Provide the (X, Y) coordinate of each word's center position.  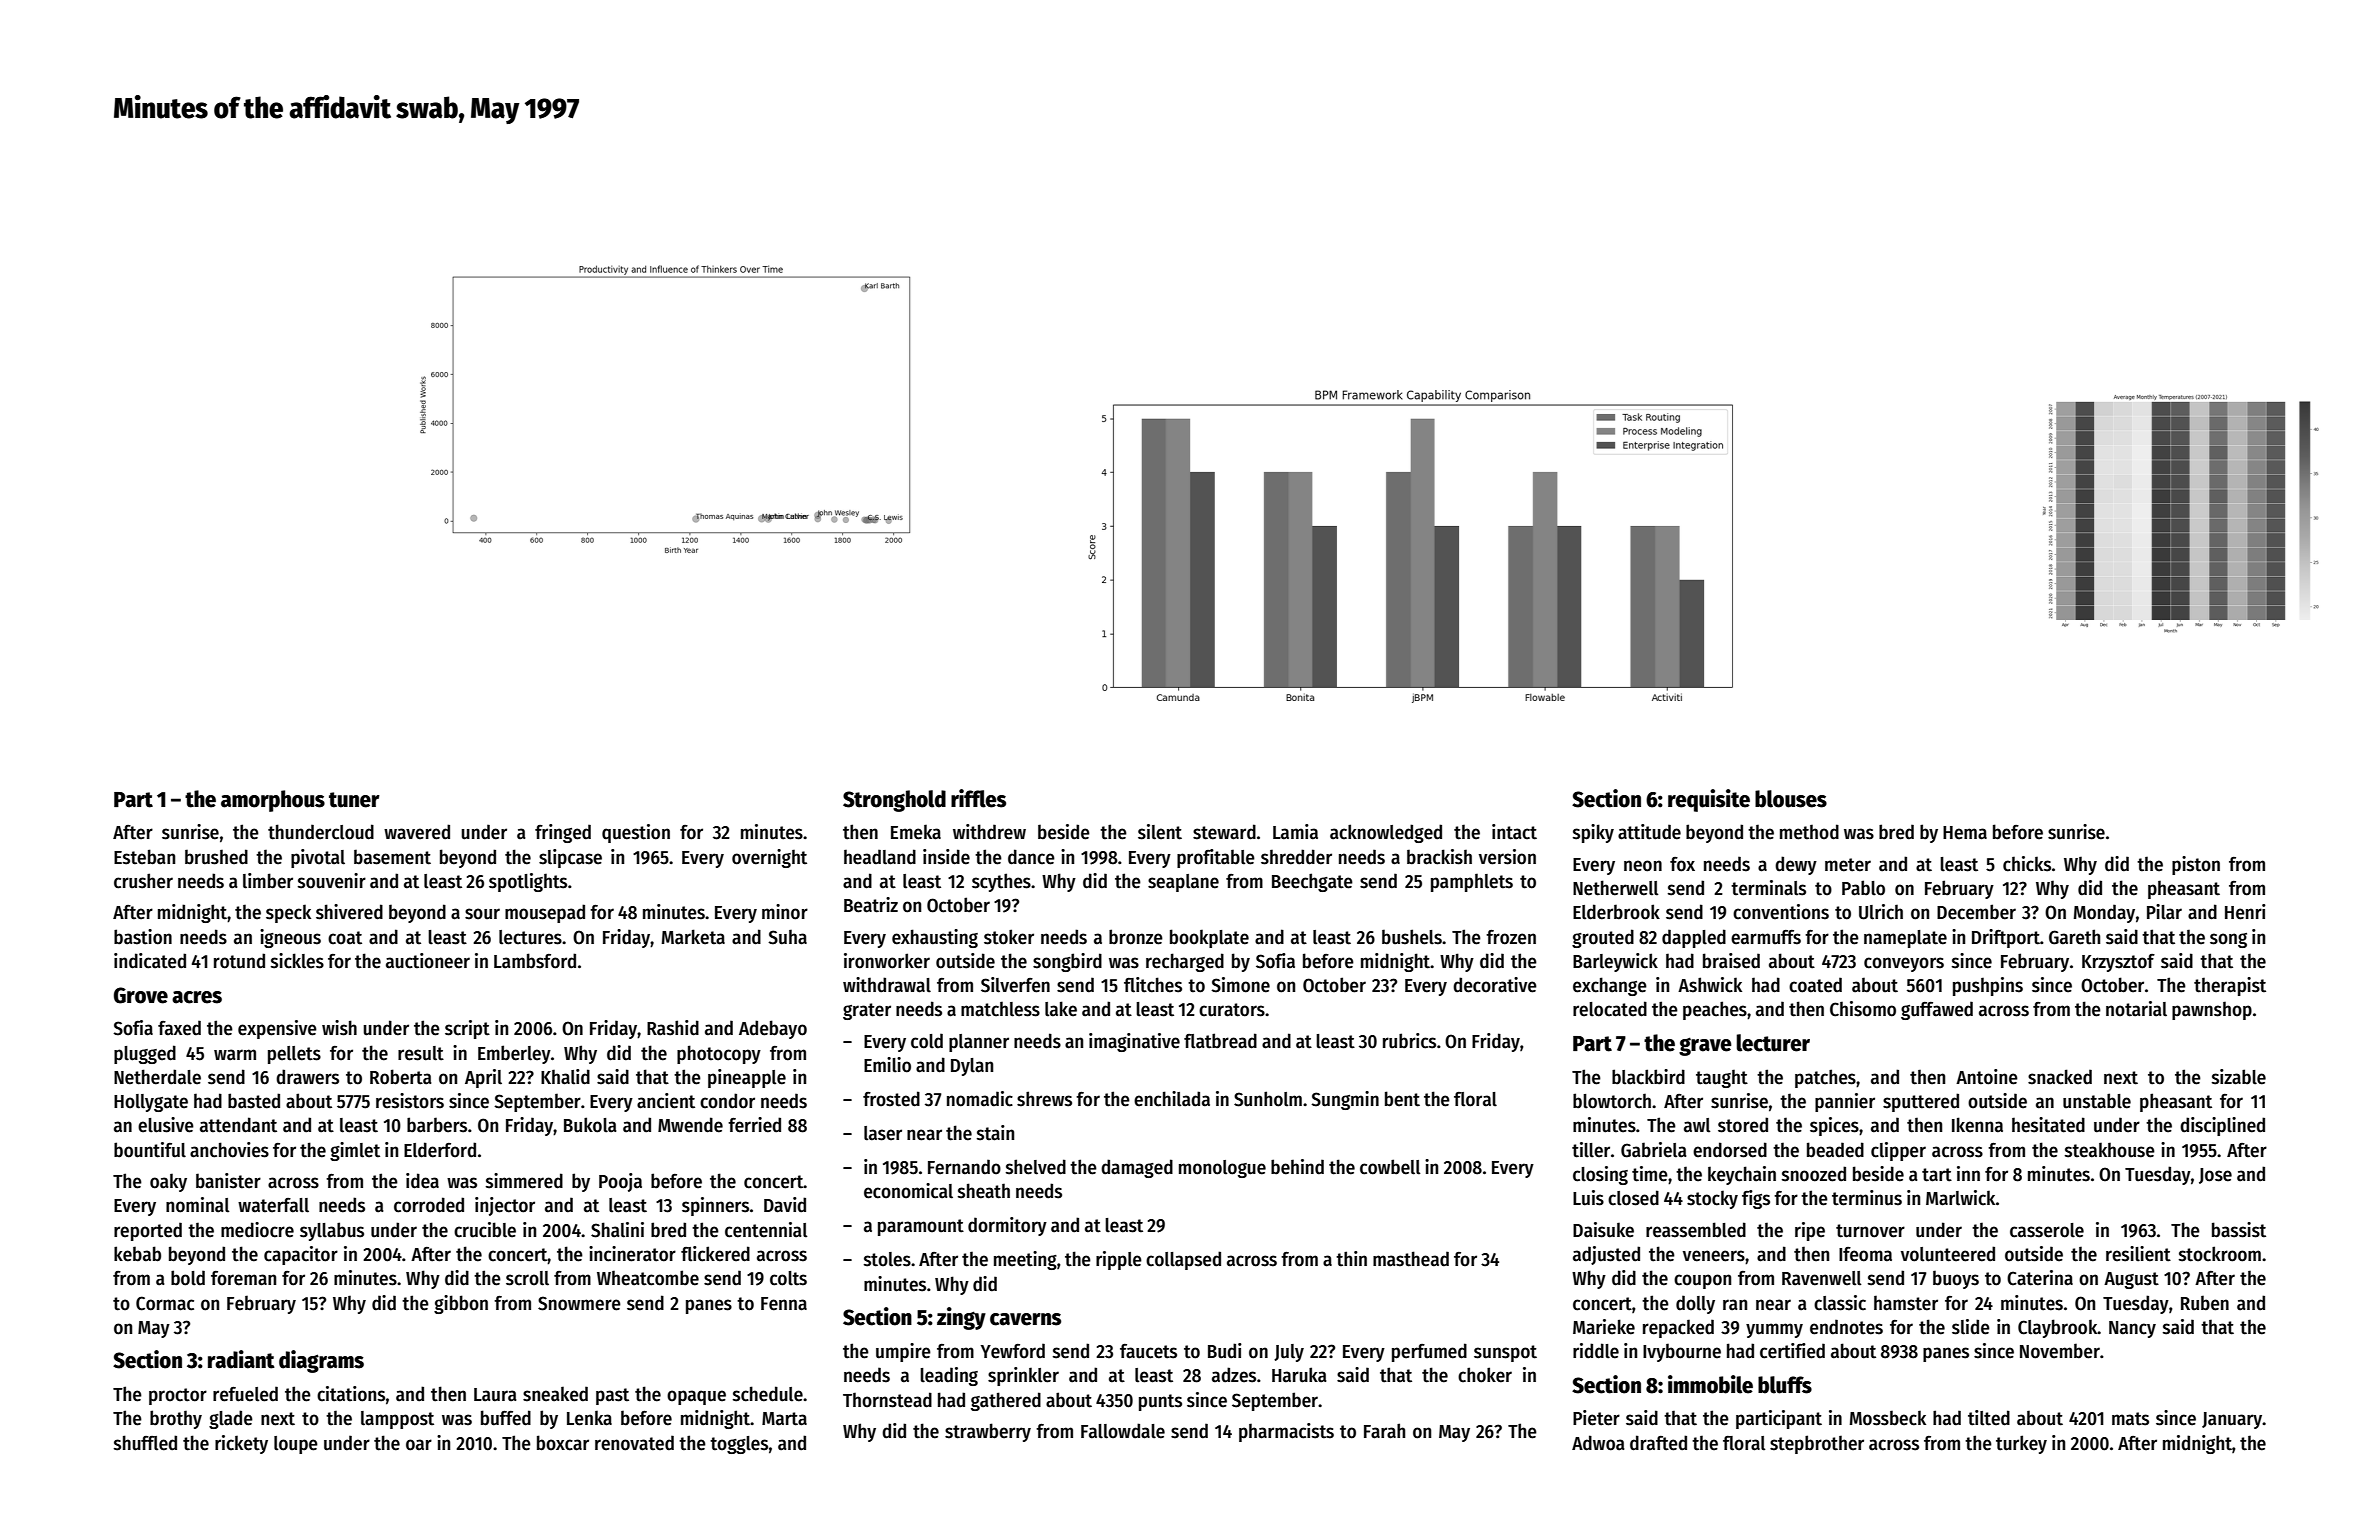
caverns (1025, 1319)
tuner (354, 800)
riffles (978, 798)
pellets (294, 1055)
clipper (1898, 1151)
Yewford (1013, 1351)
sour (482, 914)
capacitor (301, 1255)
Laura (495, 1395)
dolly (1695, 1304)
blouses (1791, 799)
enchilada (1172, 1099)
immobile (1710, 1384)
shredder (1296, 857)
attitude (1649, 832)
